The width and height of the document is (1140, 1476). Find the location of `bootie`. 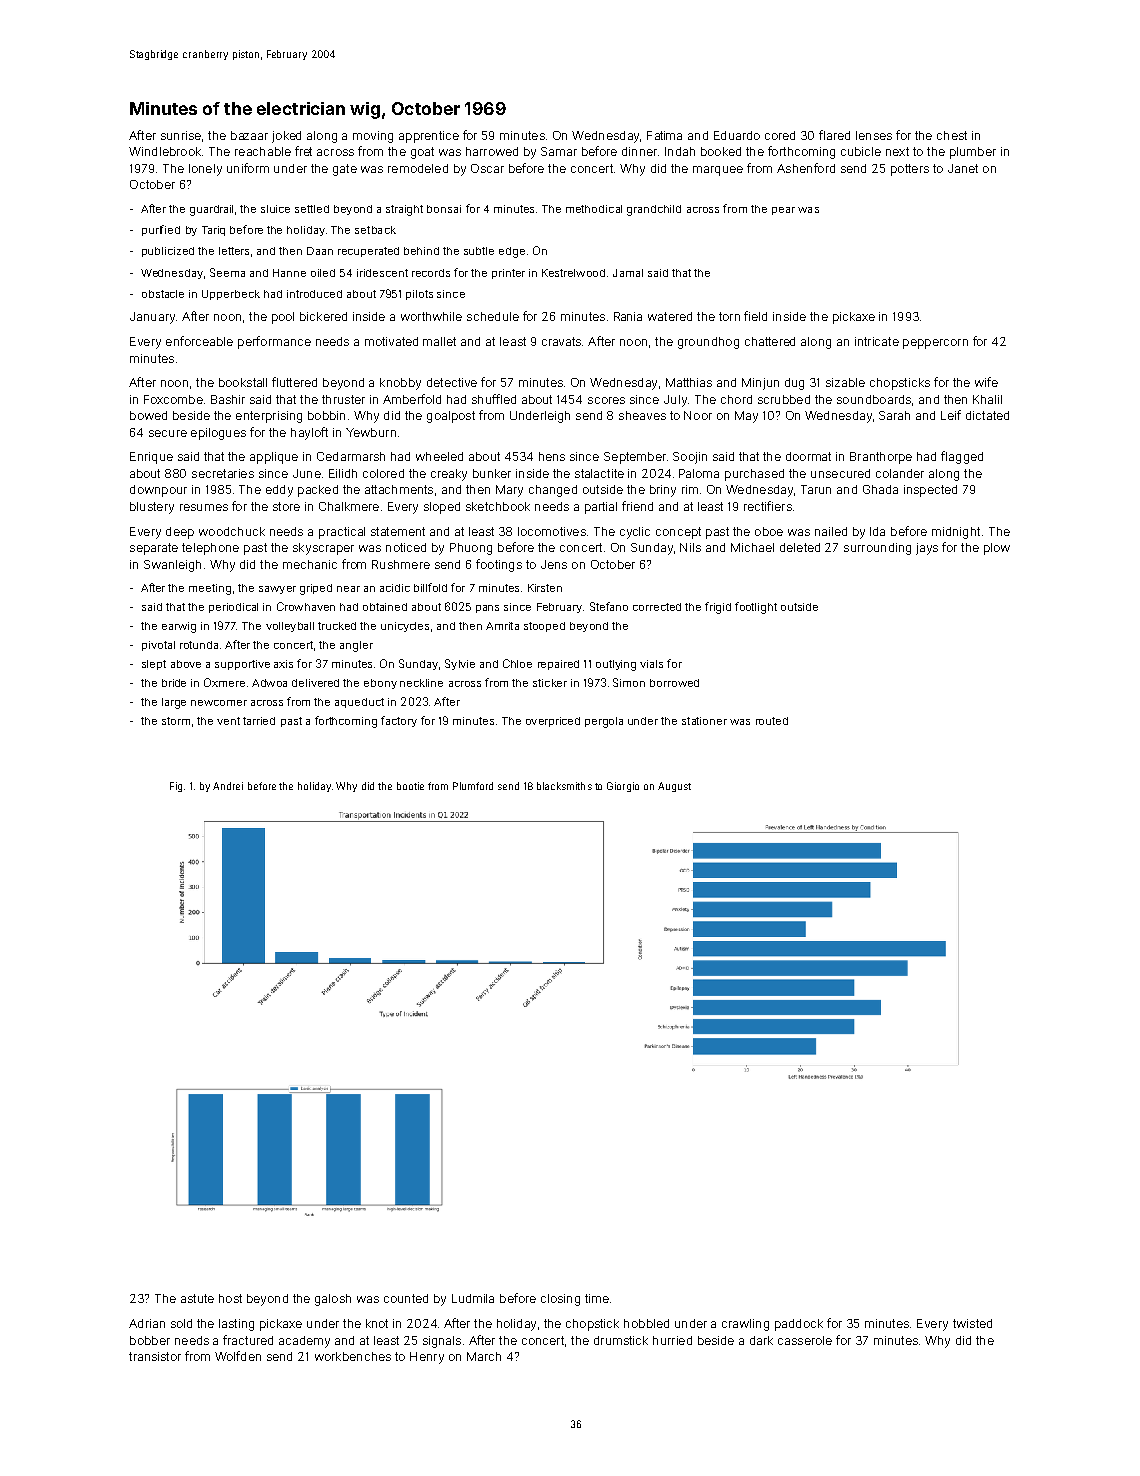

bootie is located at coordinates (410, 786).
